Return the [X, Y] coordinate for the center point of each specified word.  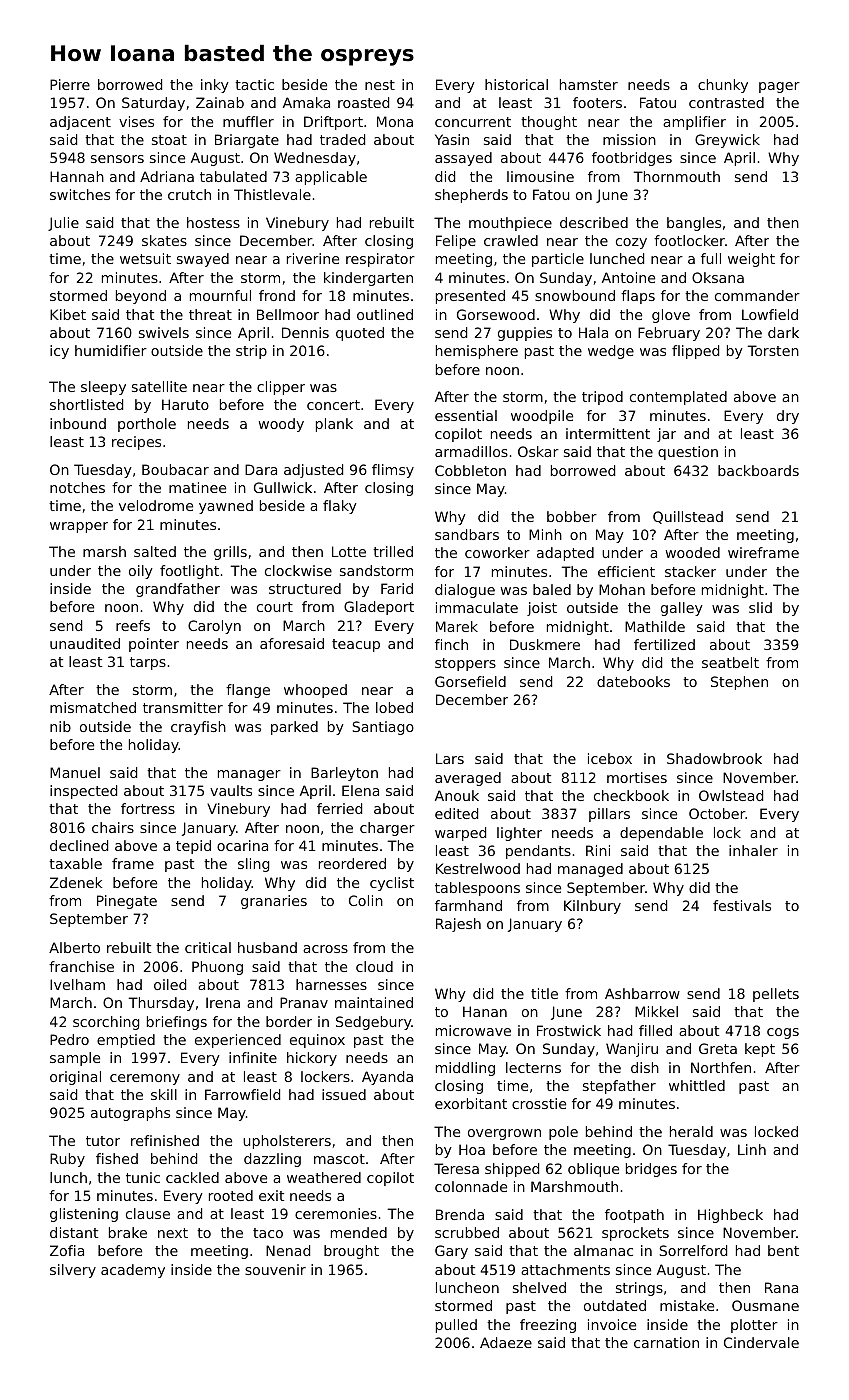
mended [359, 1232]
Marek [457, 626]
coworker [497, 552]
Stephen [739, 683]
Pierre [70, 84]
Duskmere [545, 644]
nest [380, 85]
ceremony [145, 1079]
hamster [589, 84]
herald [691, 1131]
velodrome [156, 505]
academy [133, 1271]
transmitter [183, 707]
